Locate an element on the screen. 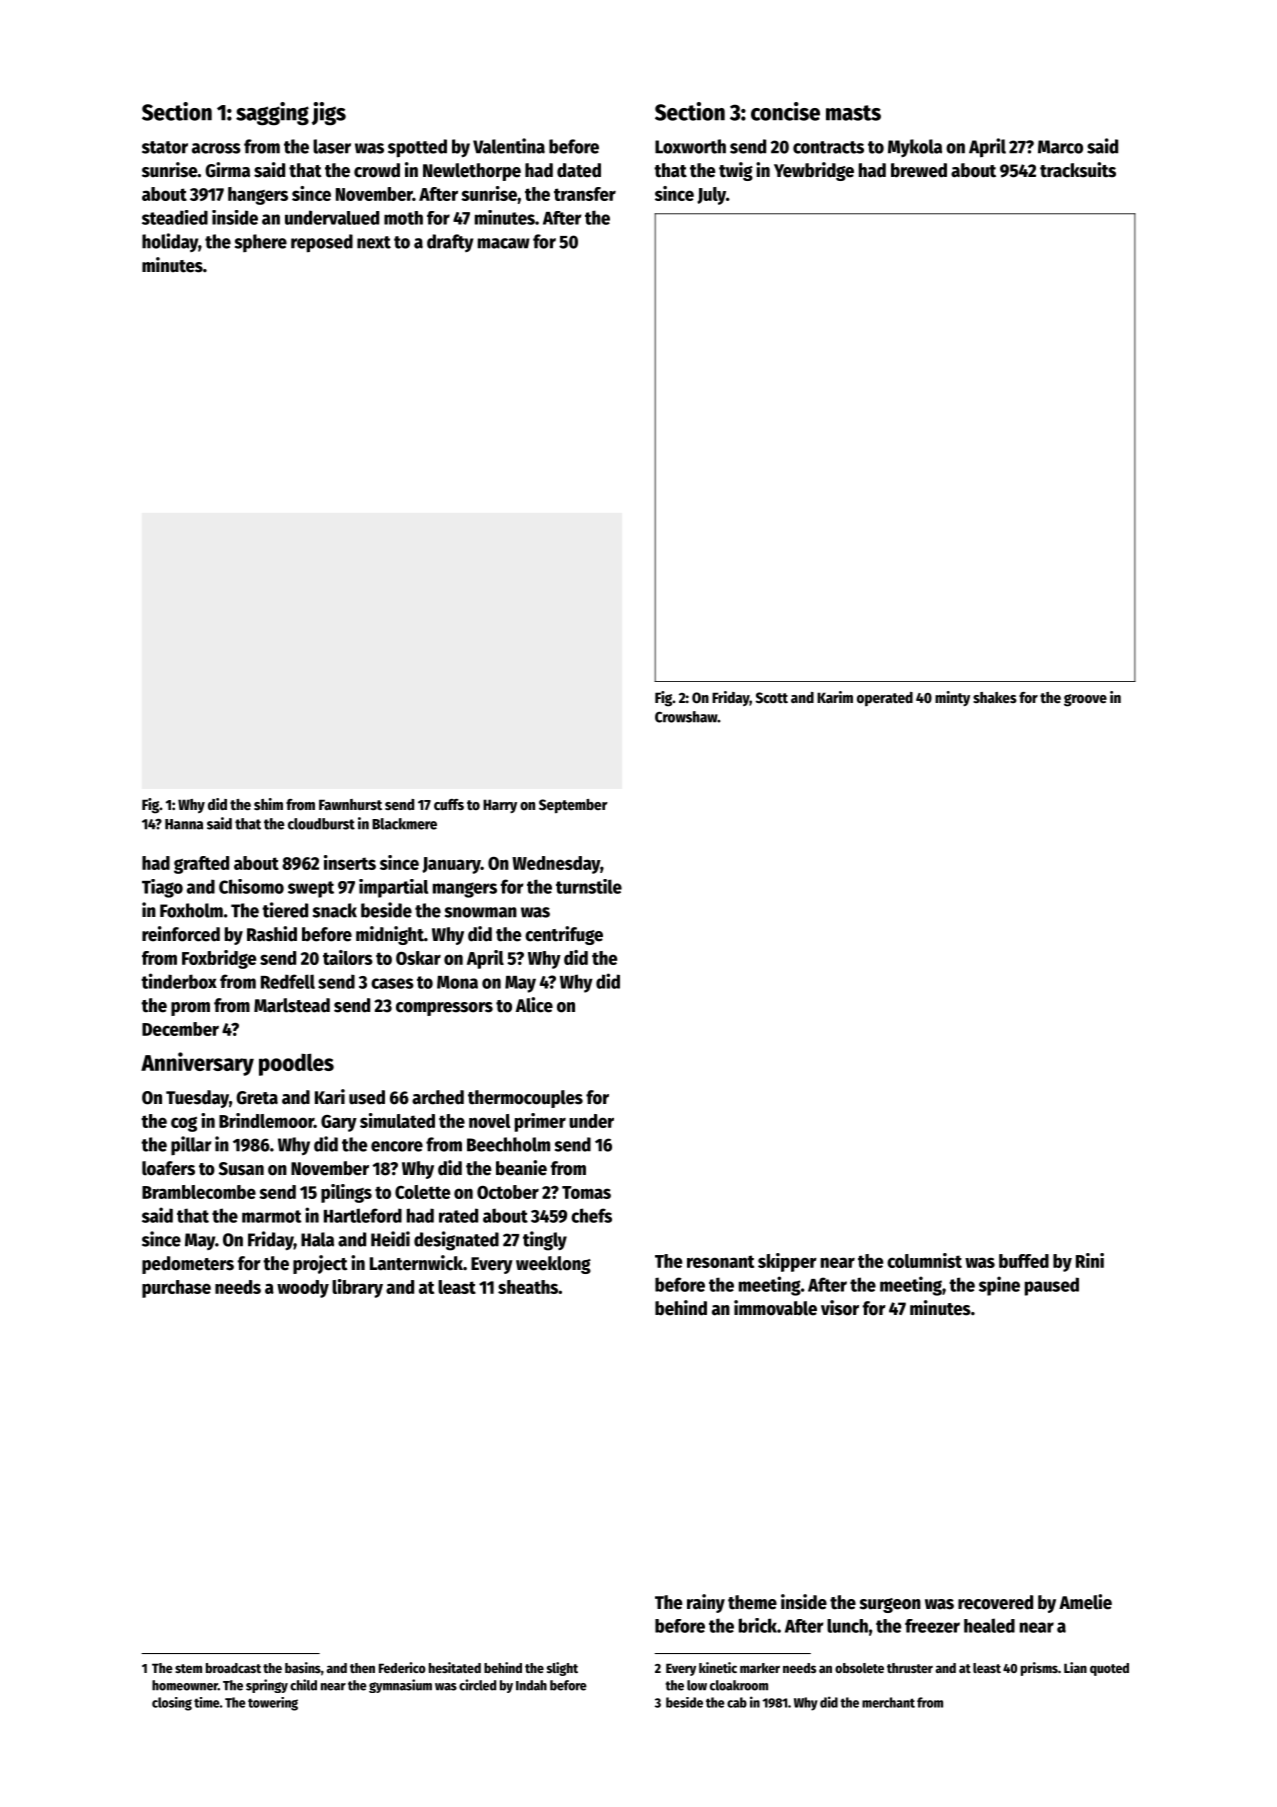 The image size is (1277, 1807). Alice is located at coordinates (534, 1005).
